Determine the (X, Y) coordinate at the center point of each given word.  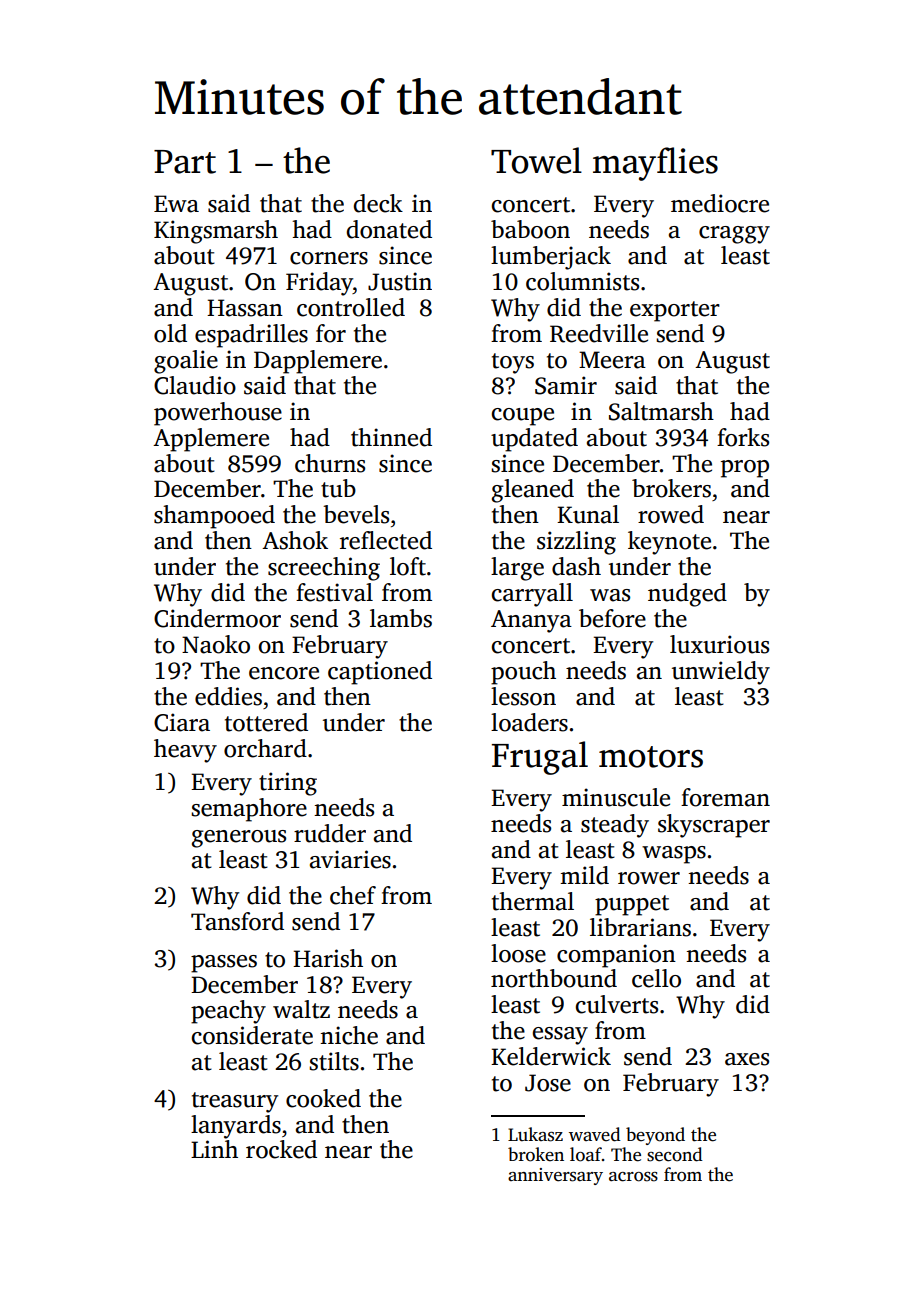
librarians (640, 927)
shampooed (214, 517)
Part (185, 162)
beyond (655, 1136)
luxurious (719, 644)
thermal (533, 901)
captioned (380, 673)
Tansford (237, 921)
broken (536, 1154)
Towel (536, 160)
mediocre (720, 203)
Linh (214, 1149)
